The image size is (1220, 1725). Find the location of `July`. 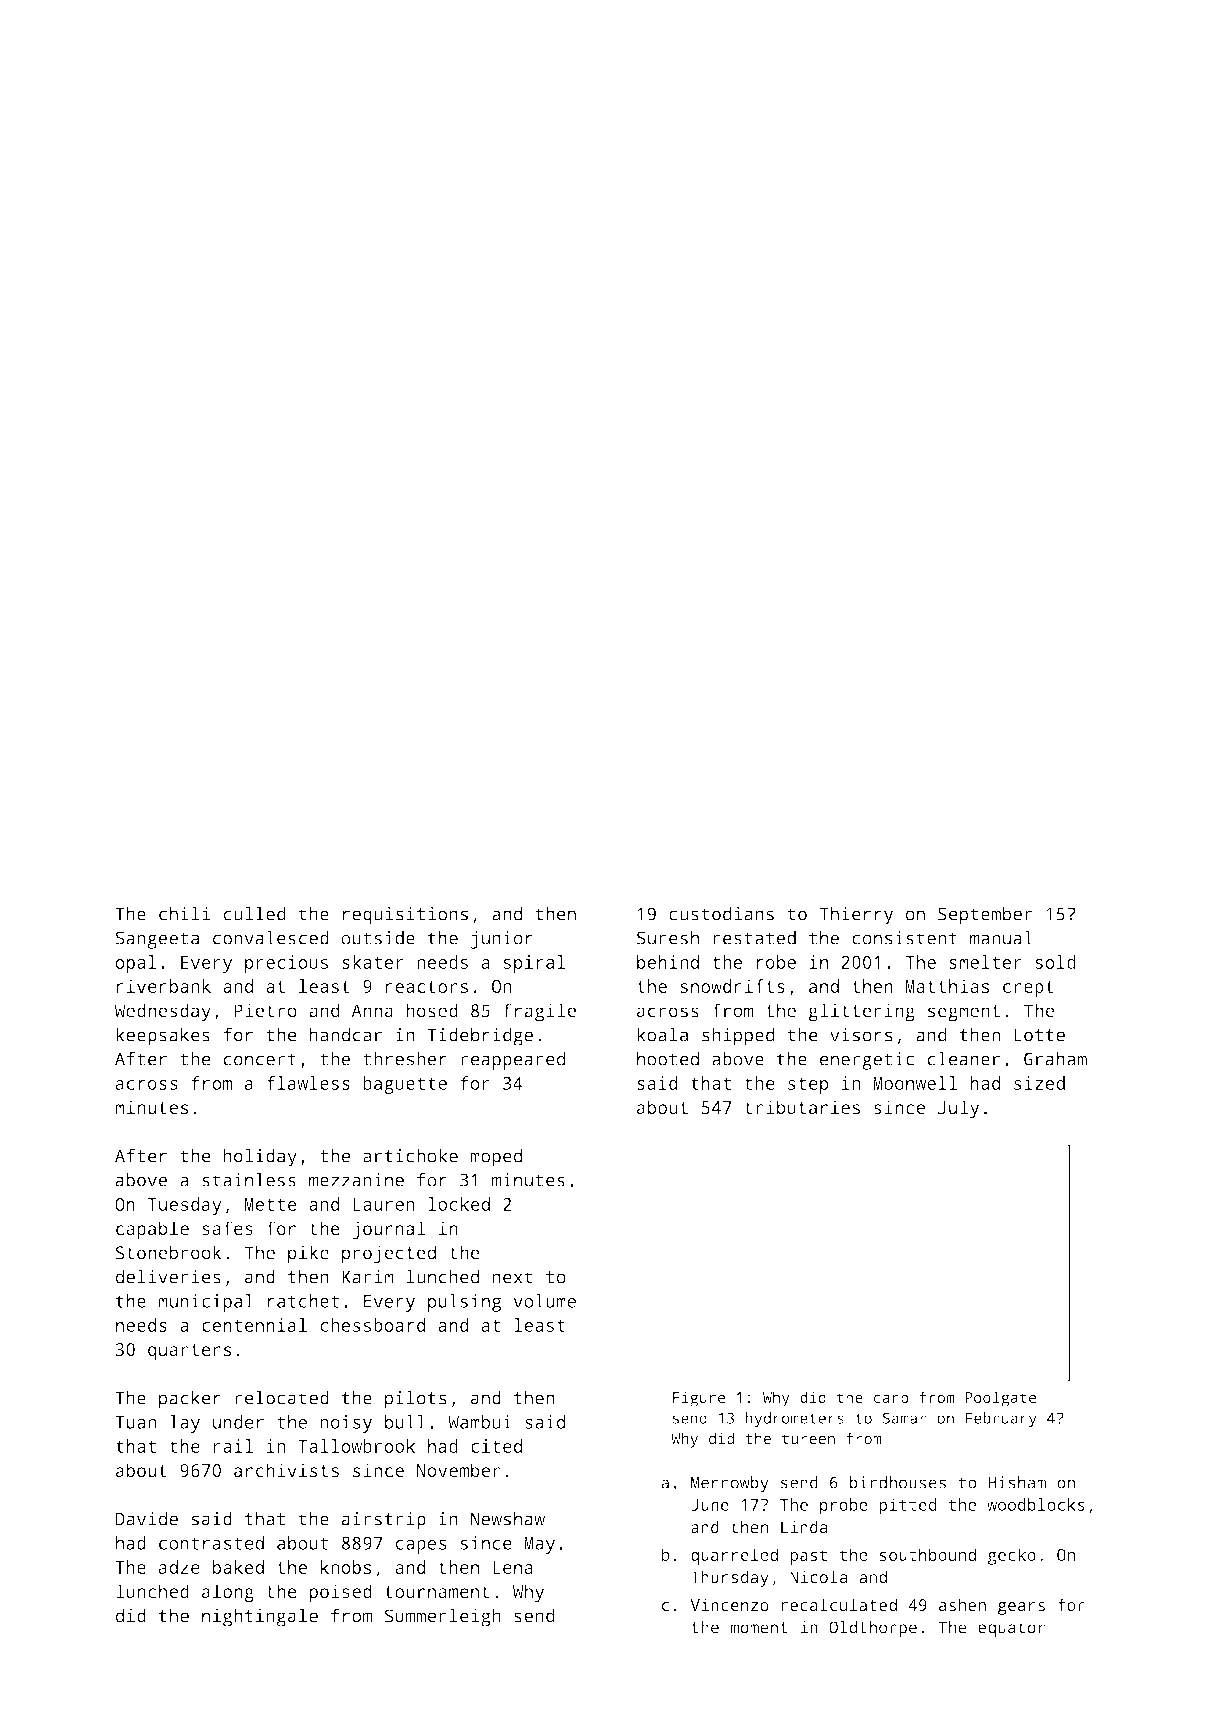

July is located at coordinates (959, 1109).
